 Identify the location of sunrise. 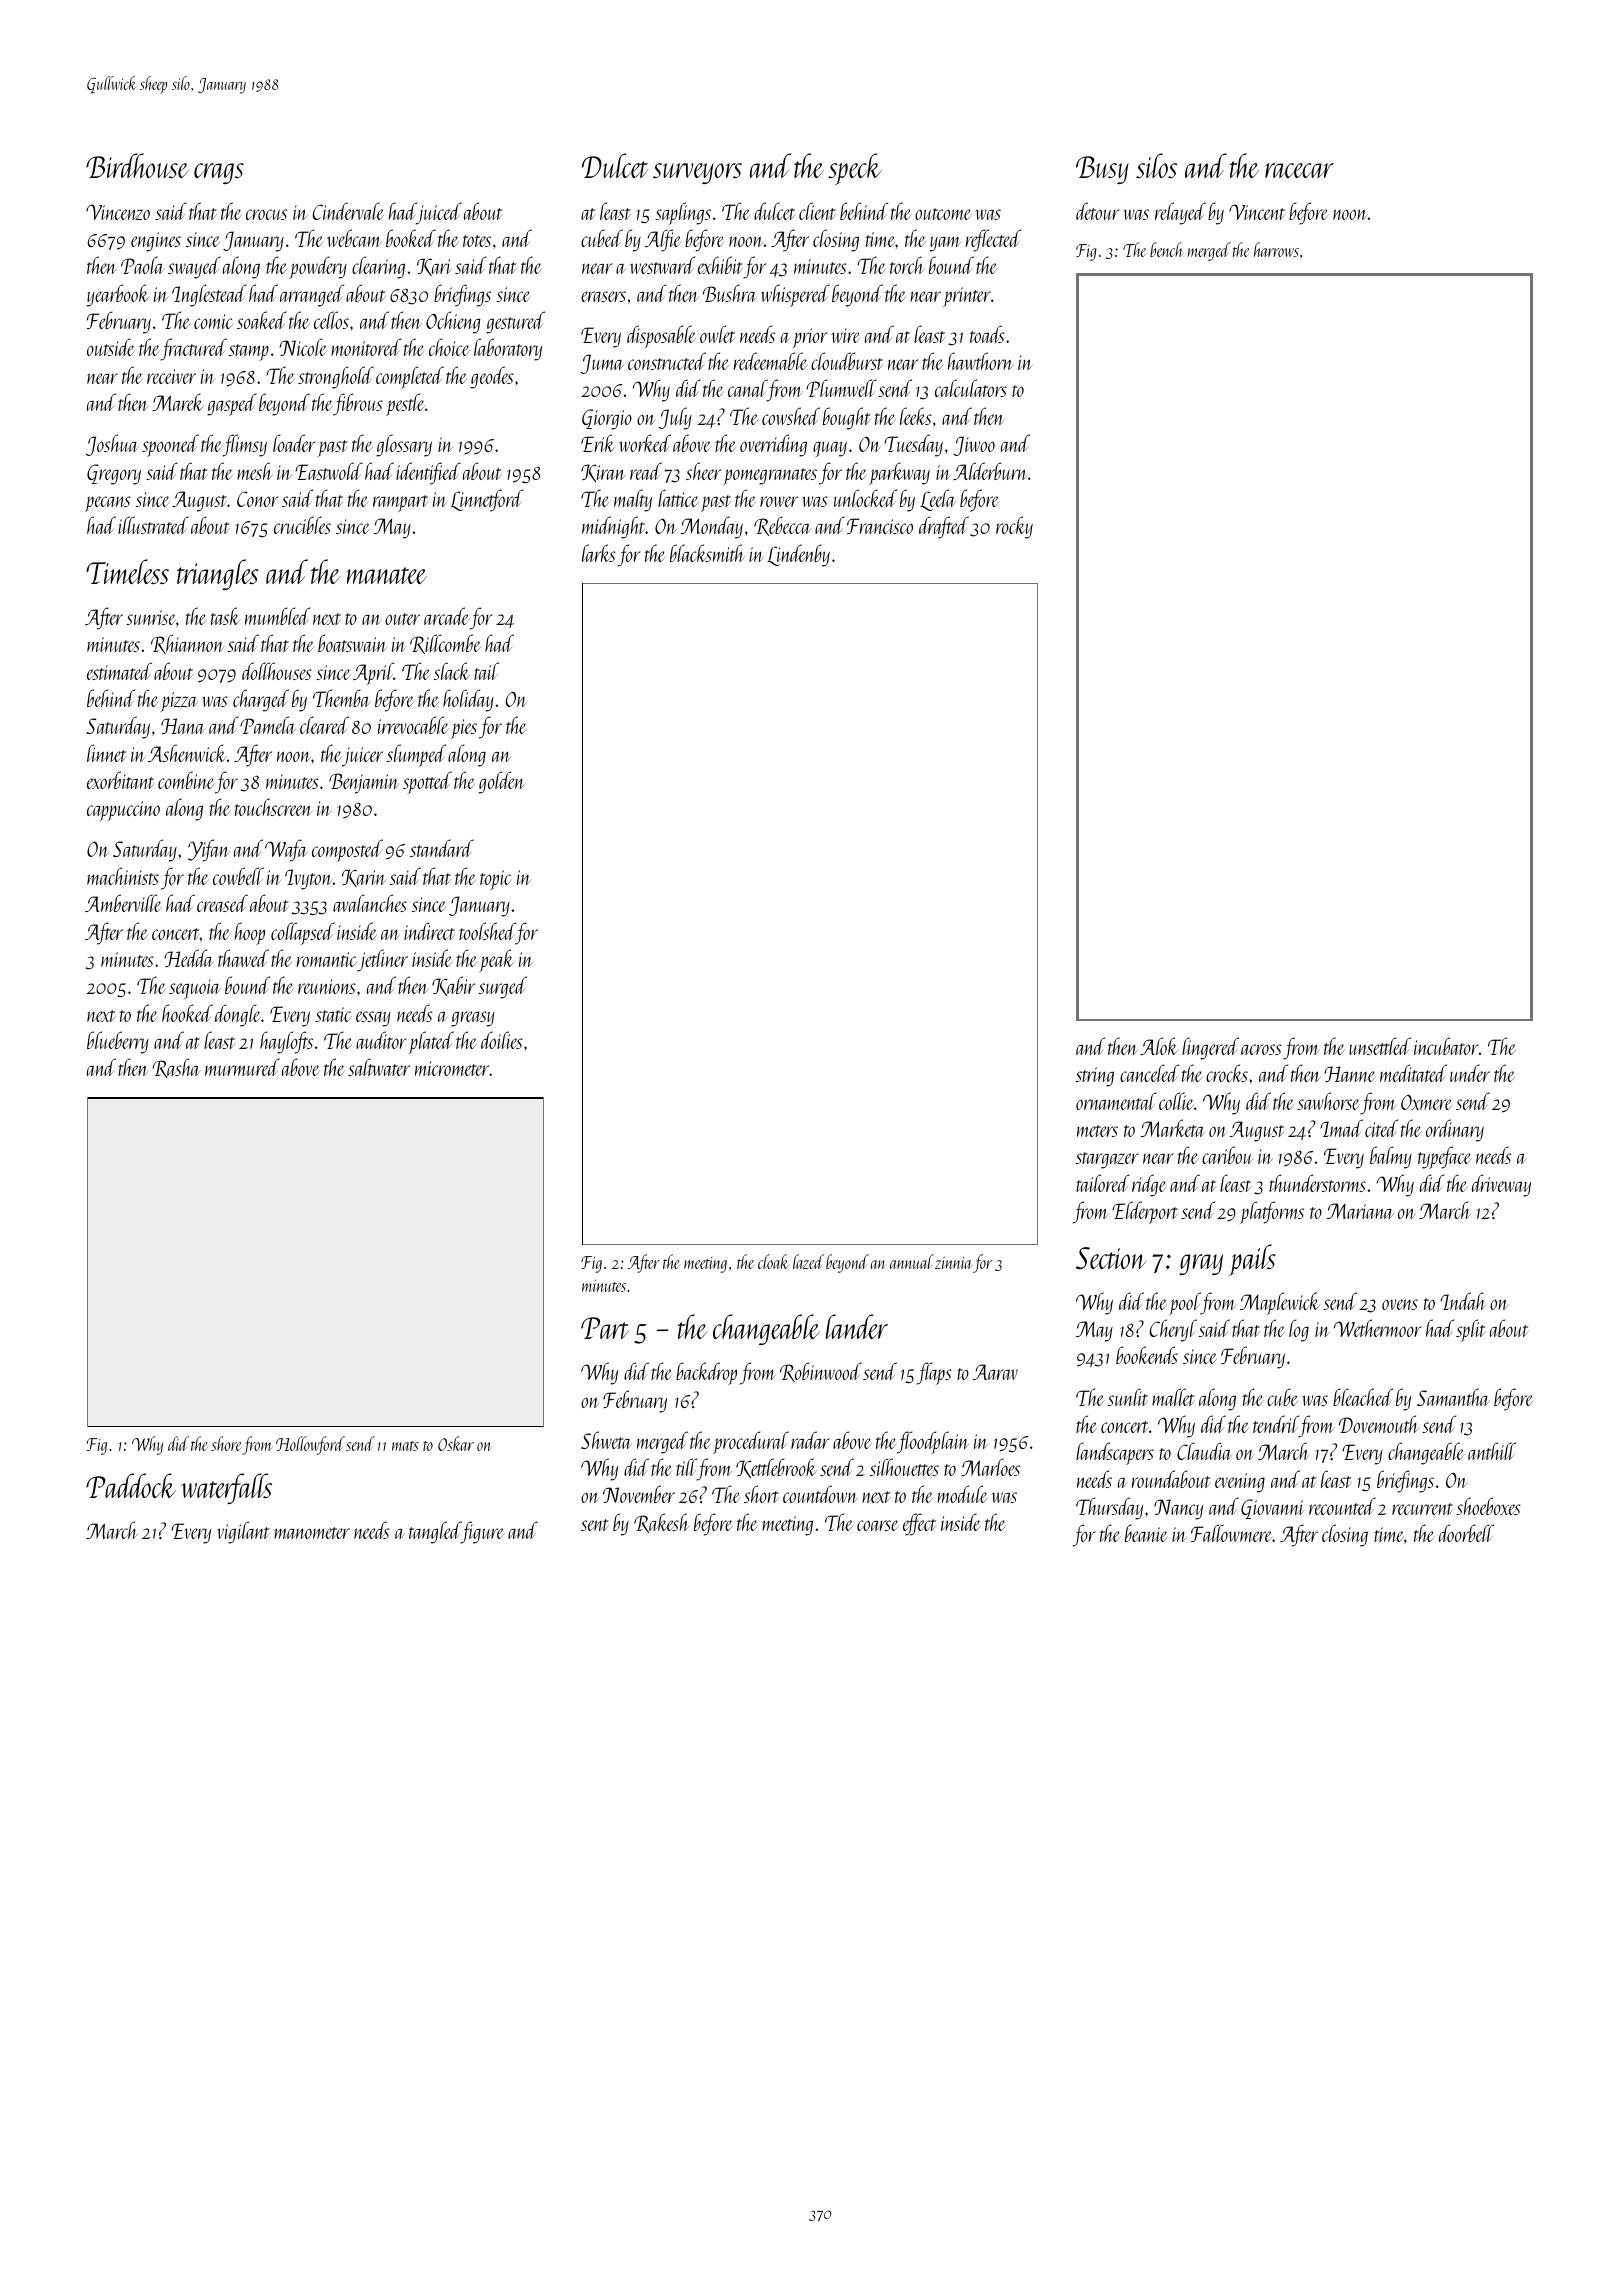
(151, 617).
